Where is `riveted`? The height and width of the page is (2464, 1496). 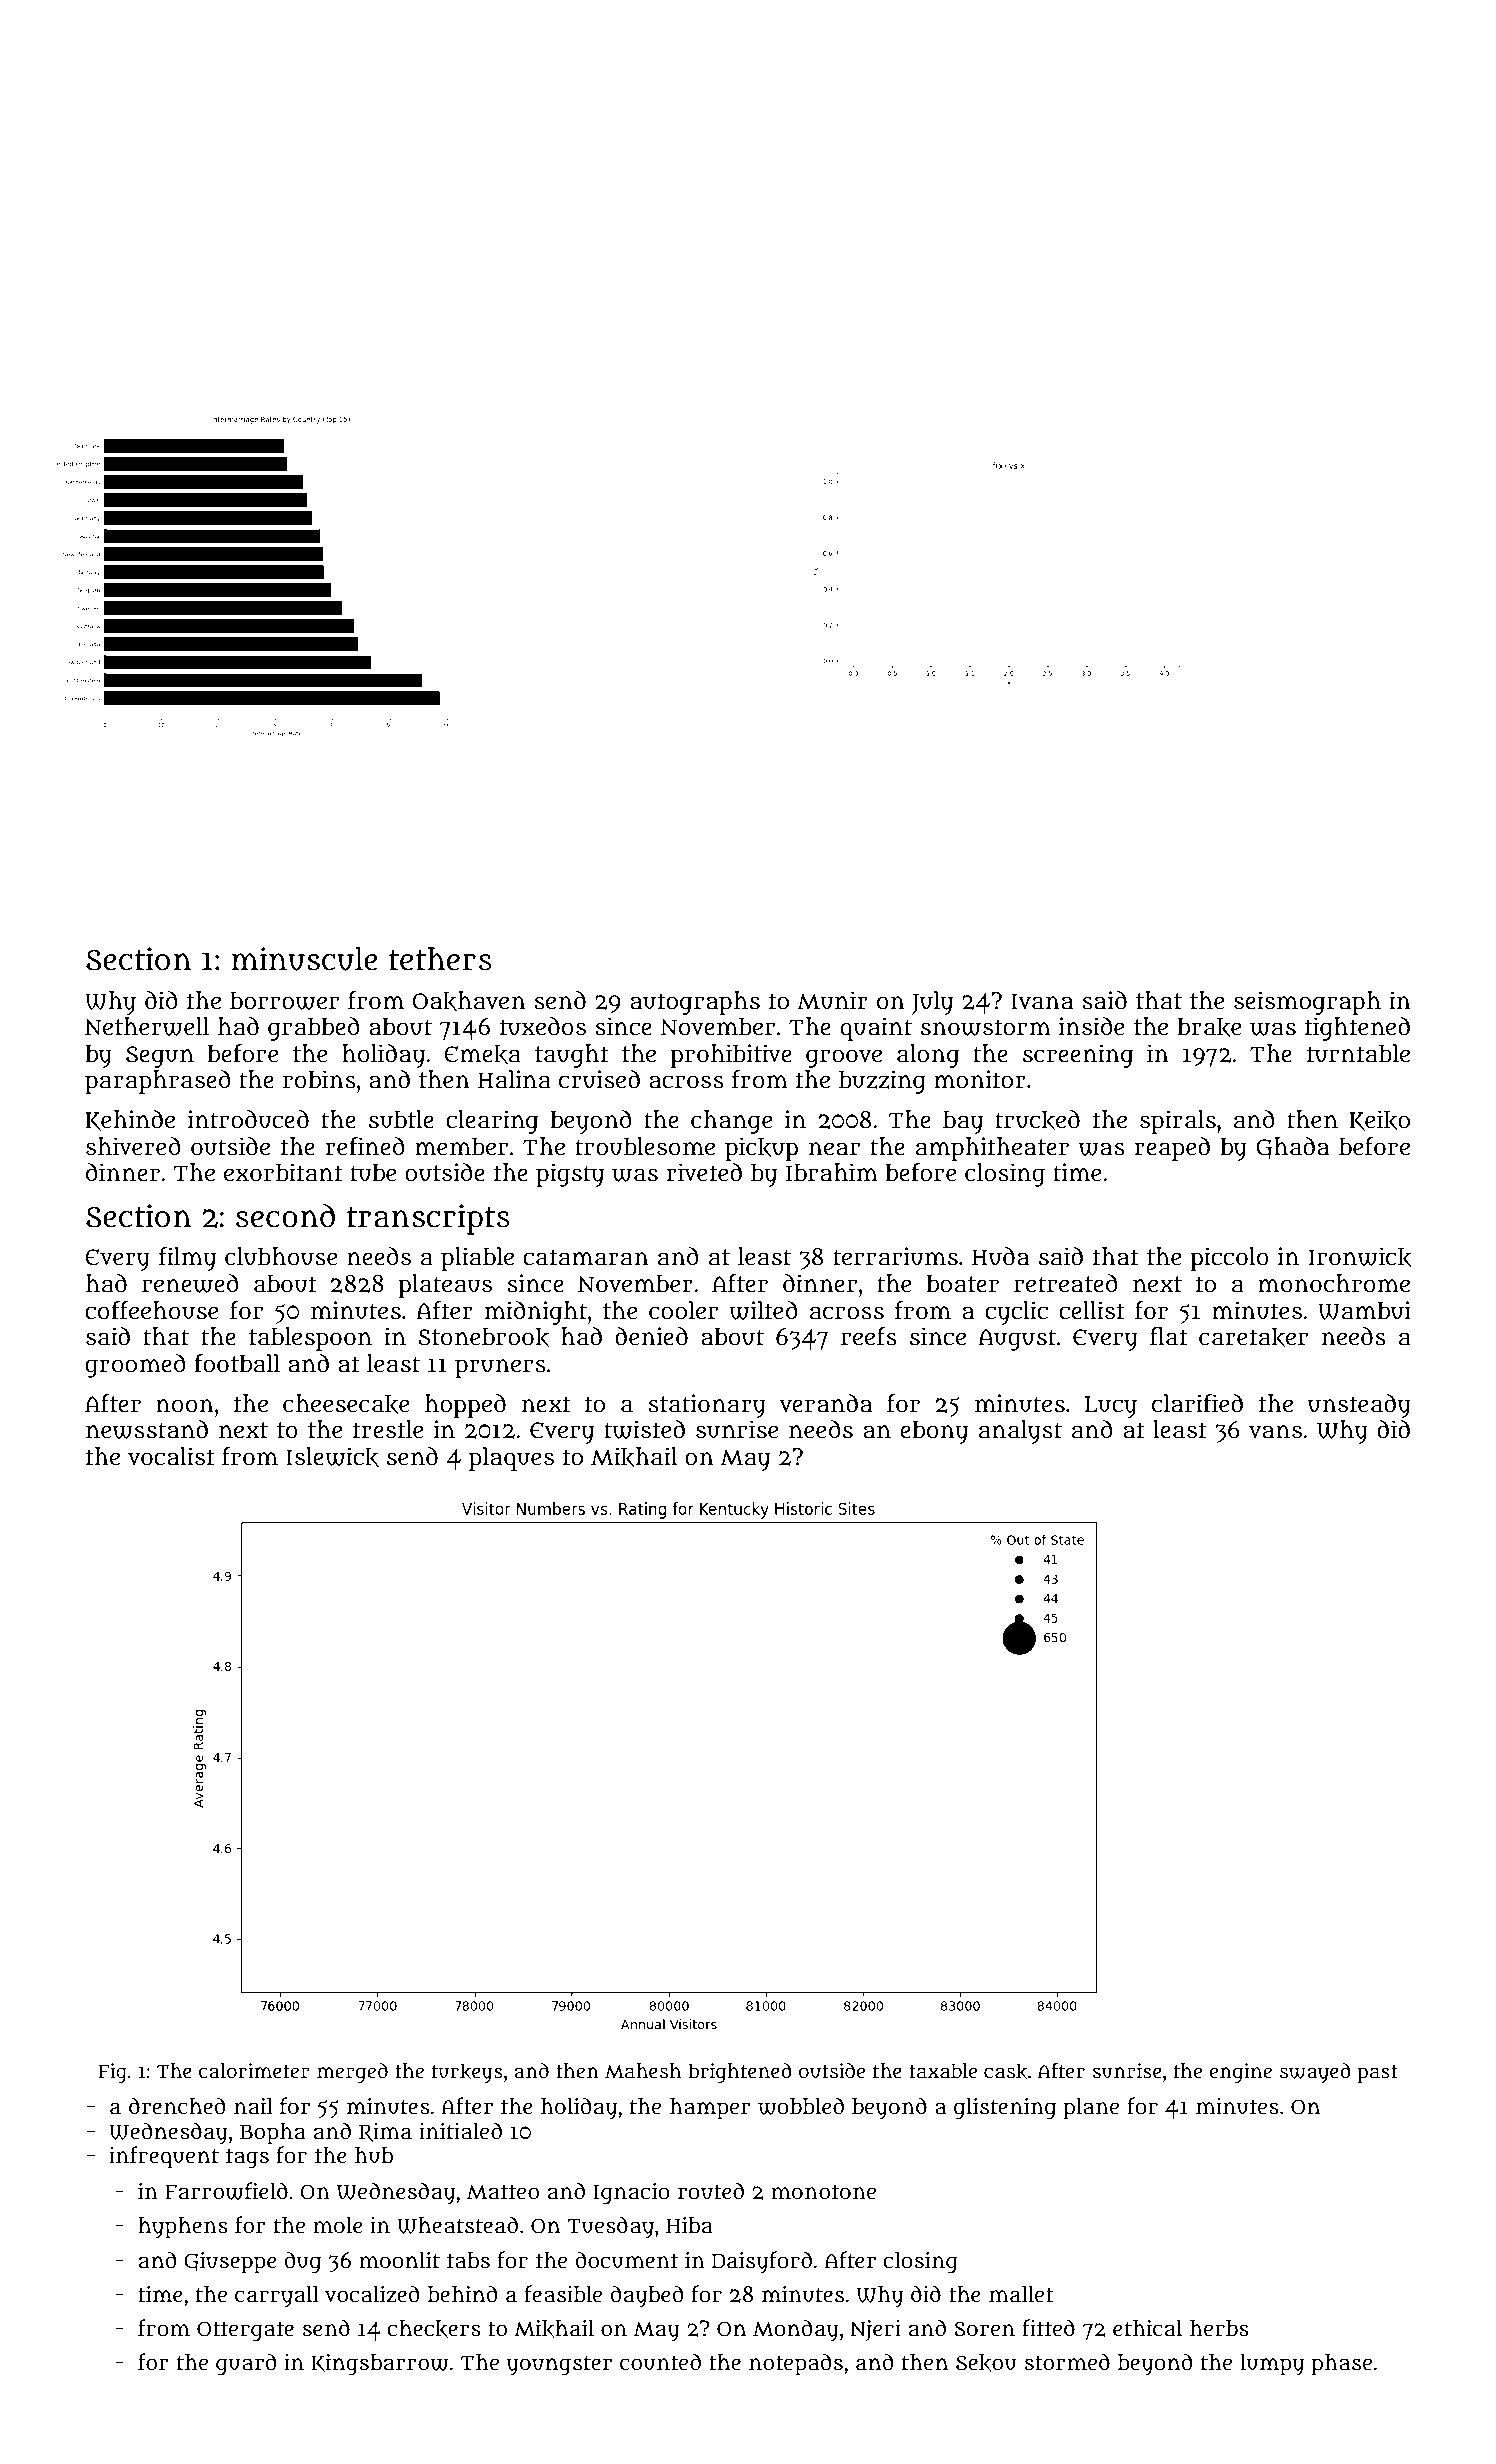 riveted is located at coordinates (704, 1172).
